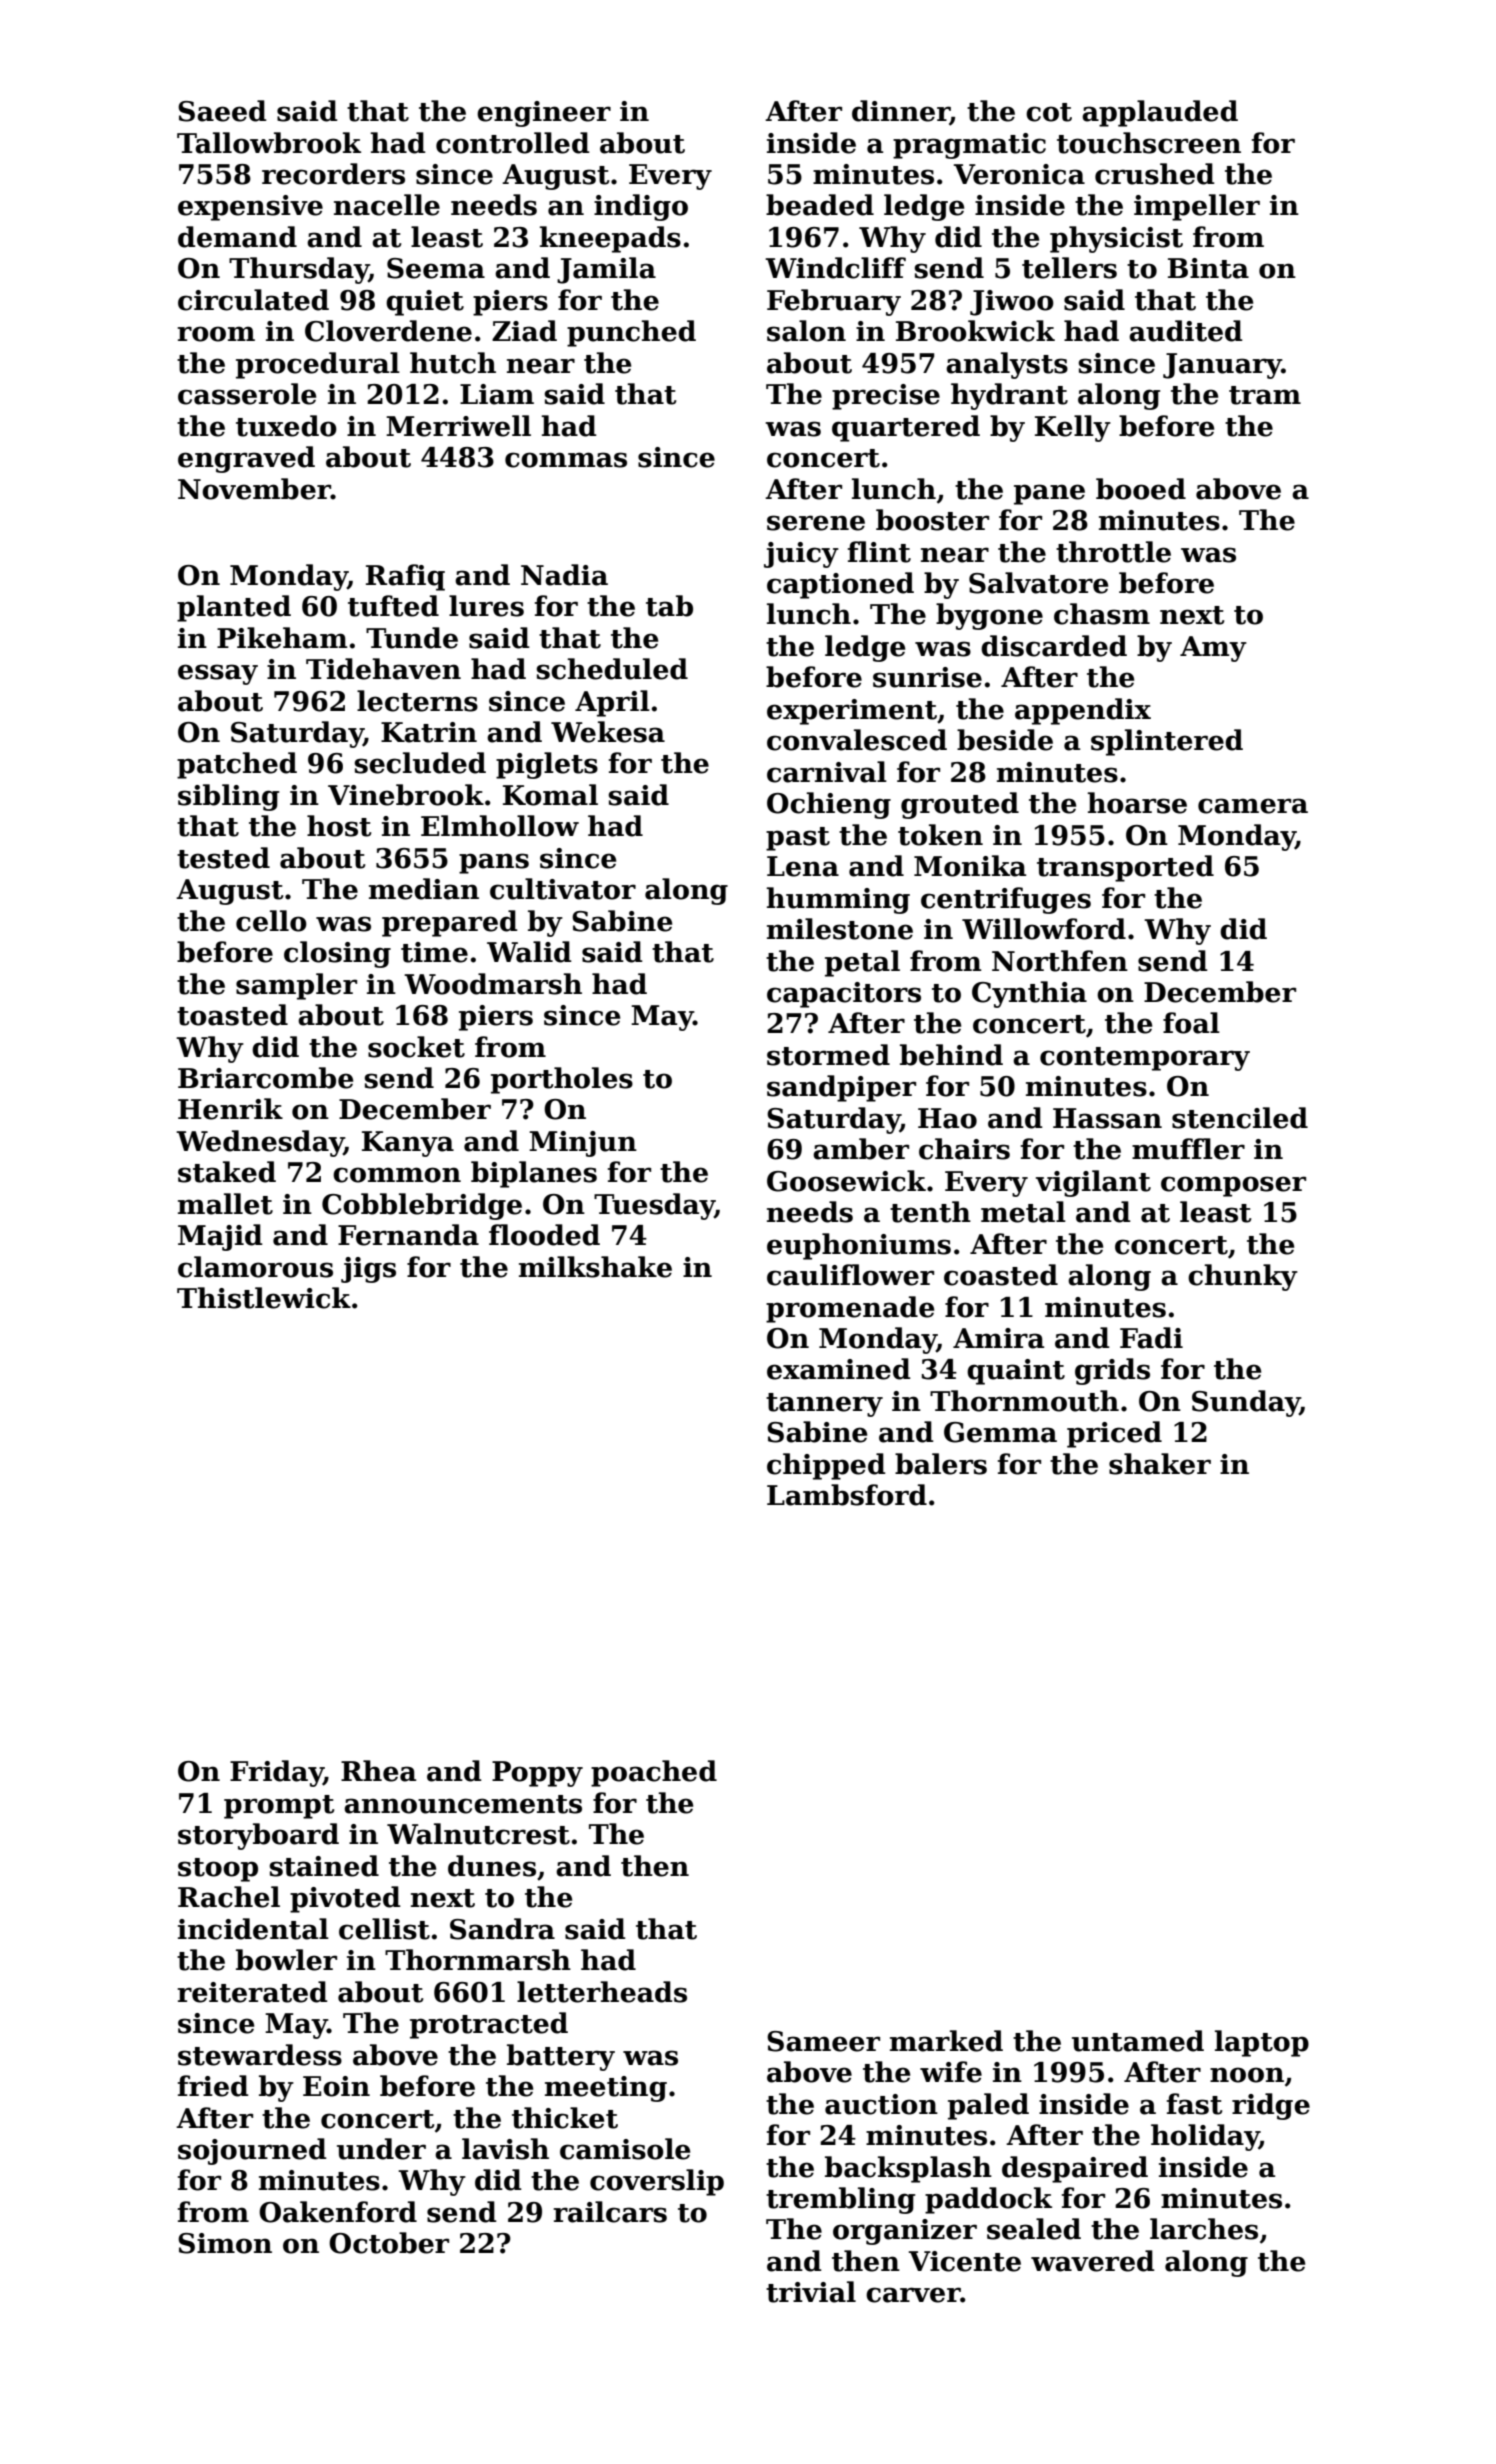 This screenshot has height=2464, width=1496. Describe the element at coordinates (286, 426) in the screenshot. I see `tuxedo` at that location.
